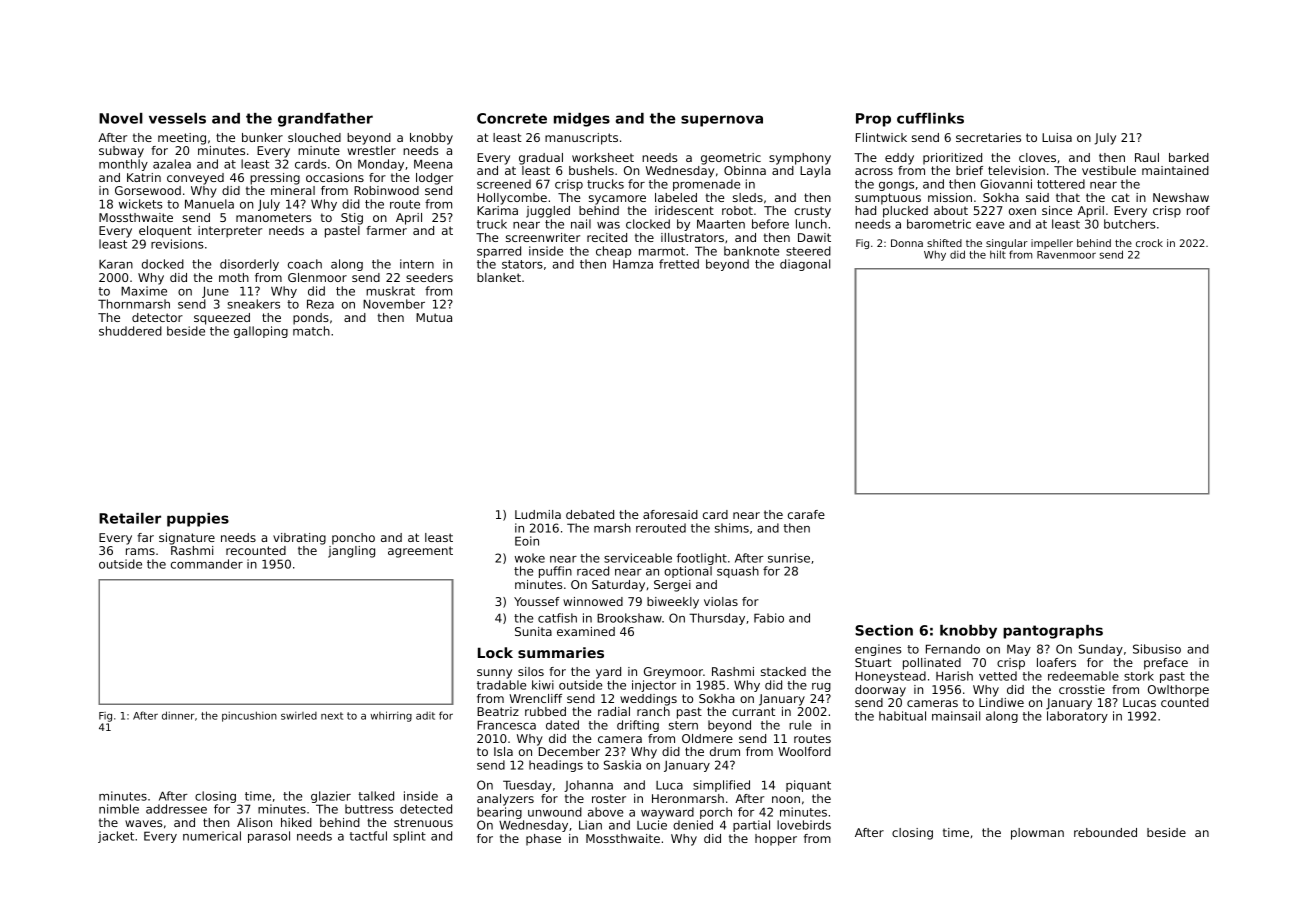  Describe the element at coordinates (249, 716) in the page. I see `pincushion` at that location.
